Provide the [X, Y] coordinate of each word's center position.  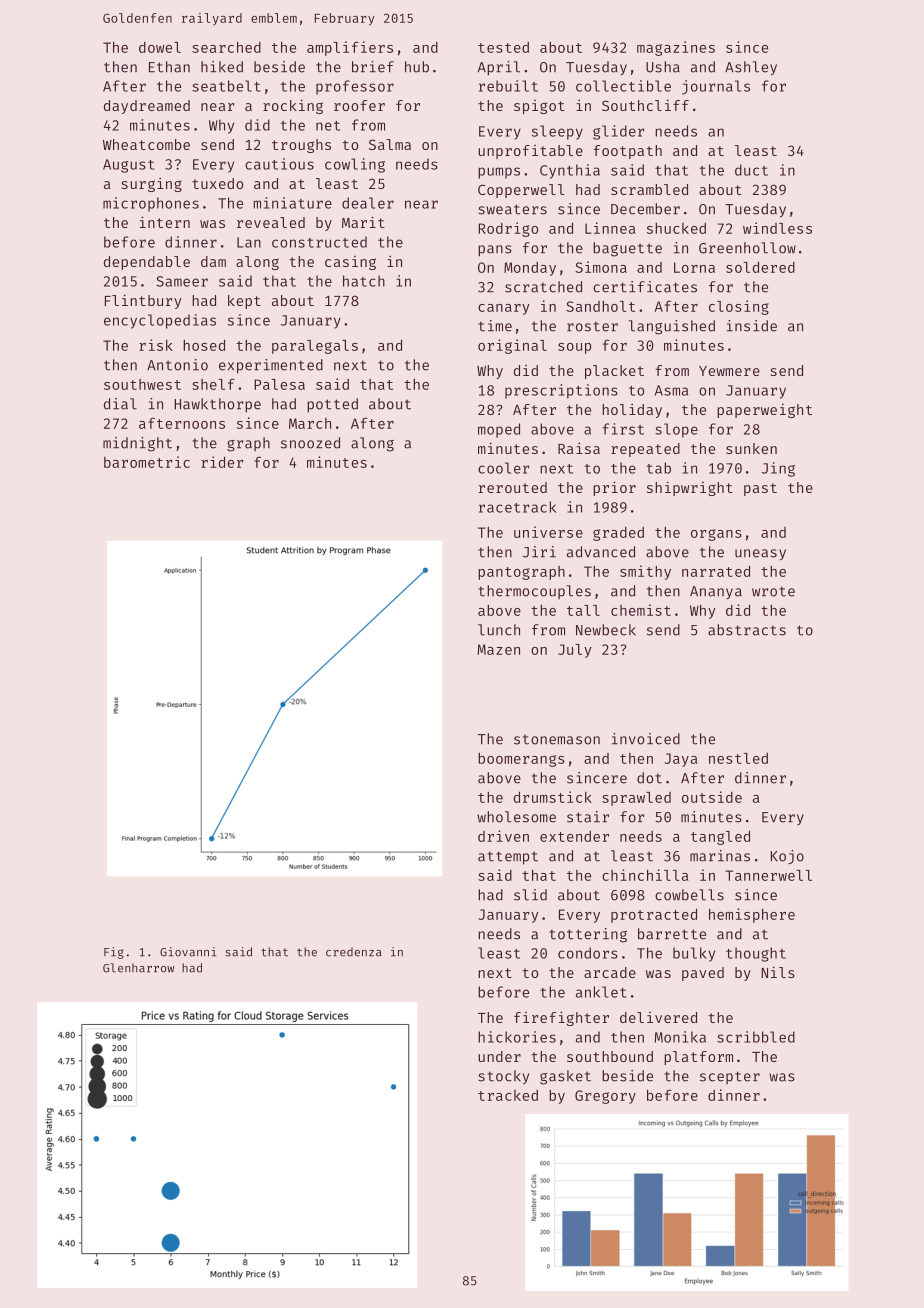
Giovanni [188, 952]
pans [495, 251]
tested [503, 47]
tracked [508, 1095]
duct [751, 170]
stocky [503, 1077]
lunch [499, 630]
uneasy [760, 555]
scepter [730, 1077]
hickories [517, 1037]
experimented [271, 366]
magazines [676, 48]
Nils [778, 972]
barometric [147, 462]
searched [226, 47]
